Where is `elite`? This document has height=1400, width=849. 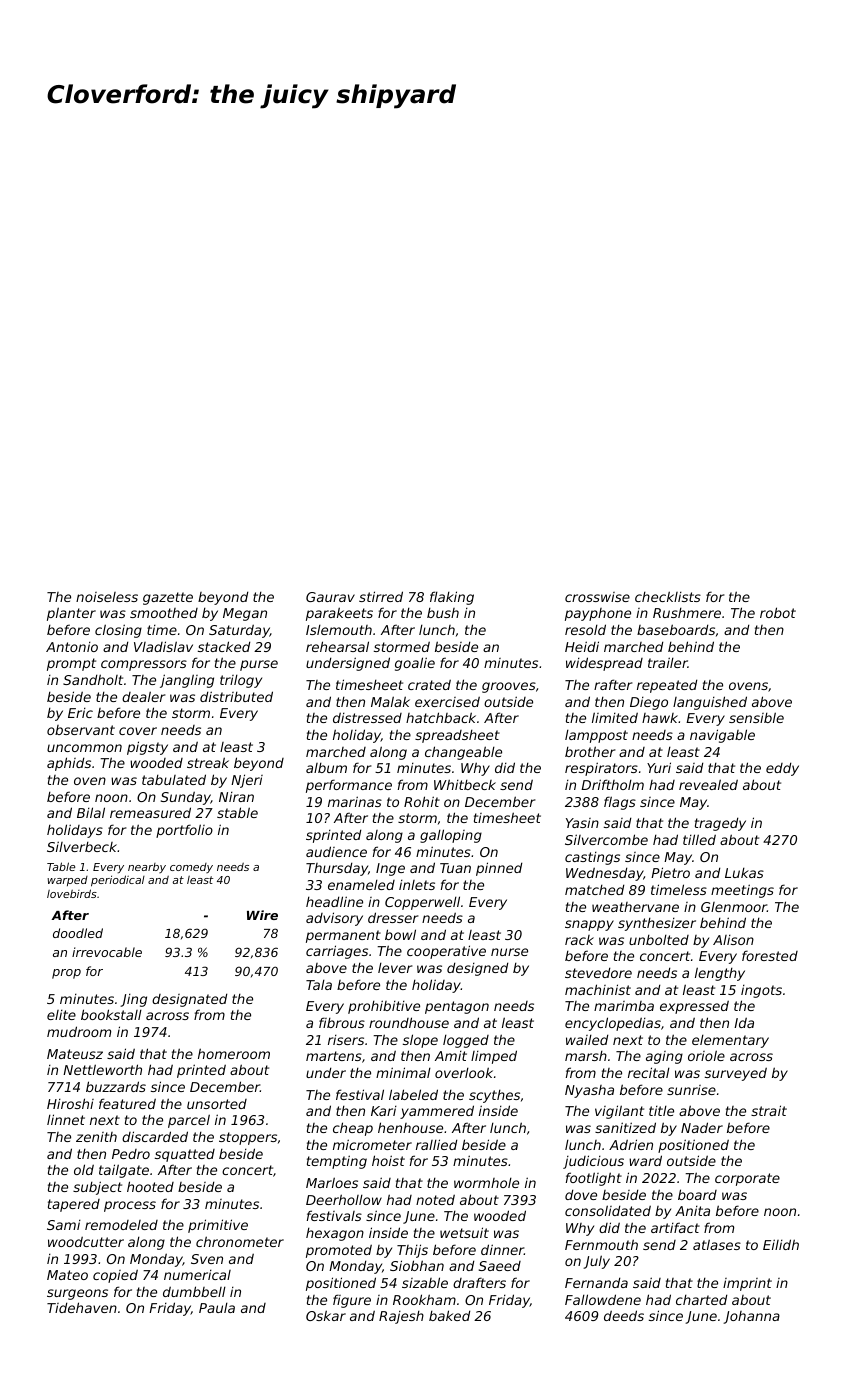
elite is located at coordinates (61, 1015).
